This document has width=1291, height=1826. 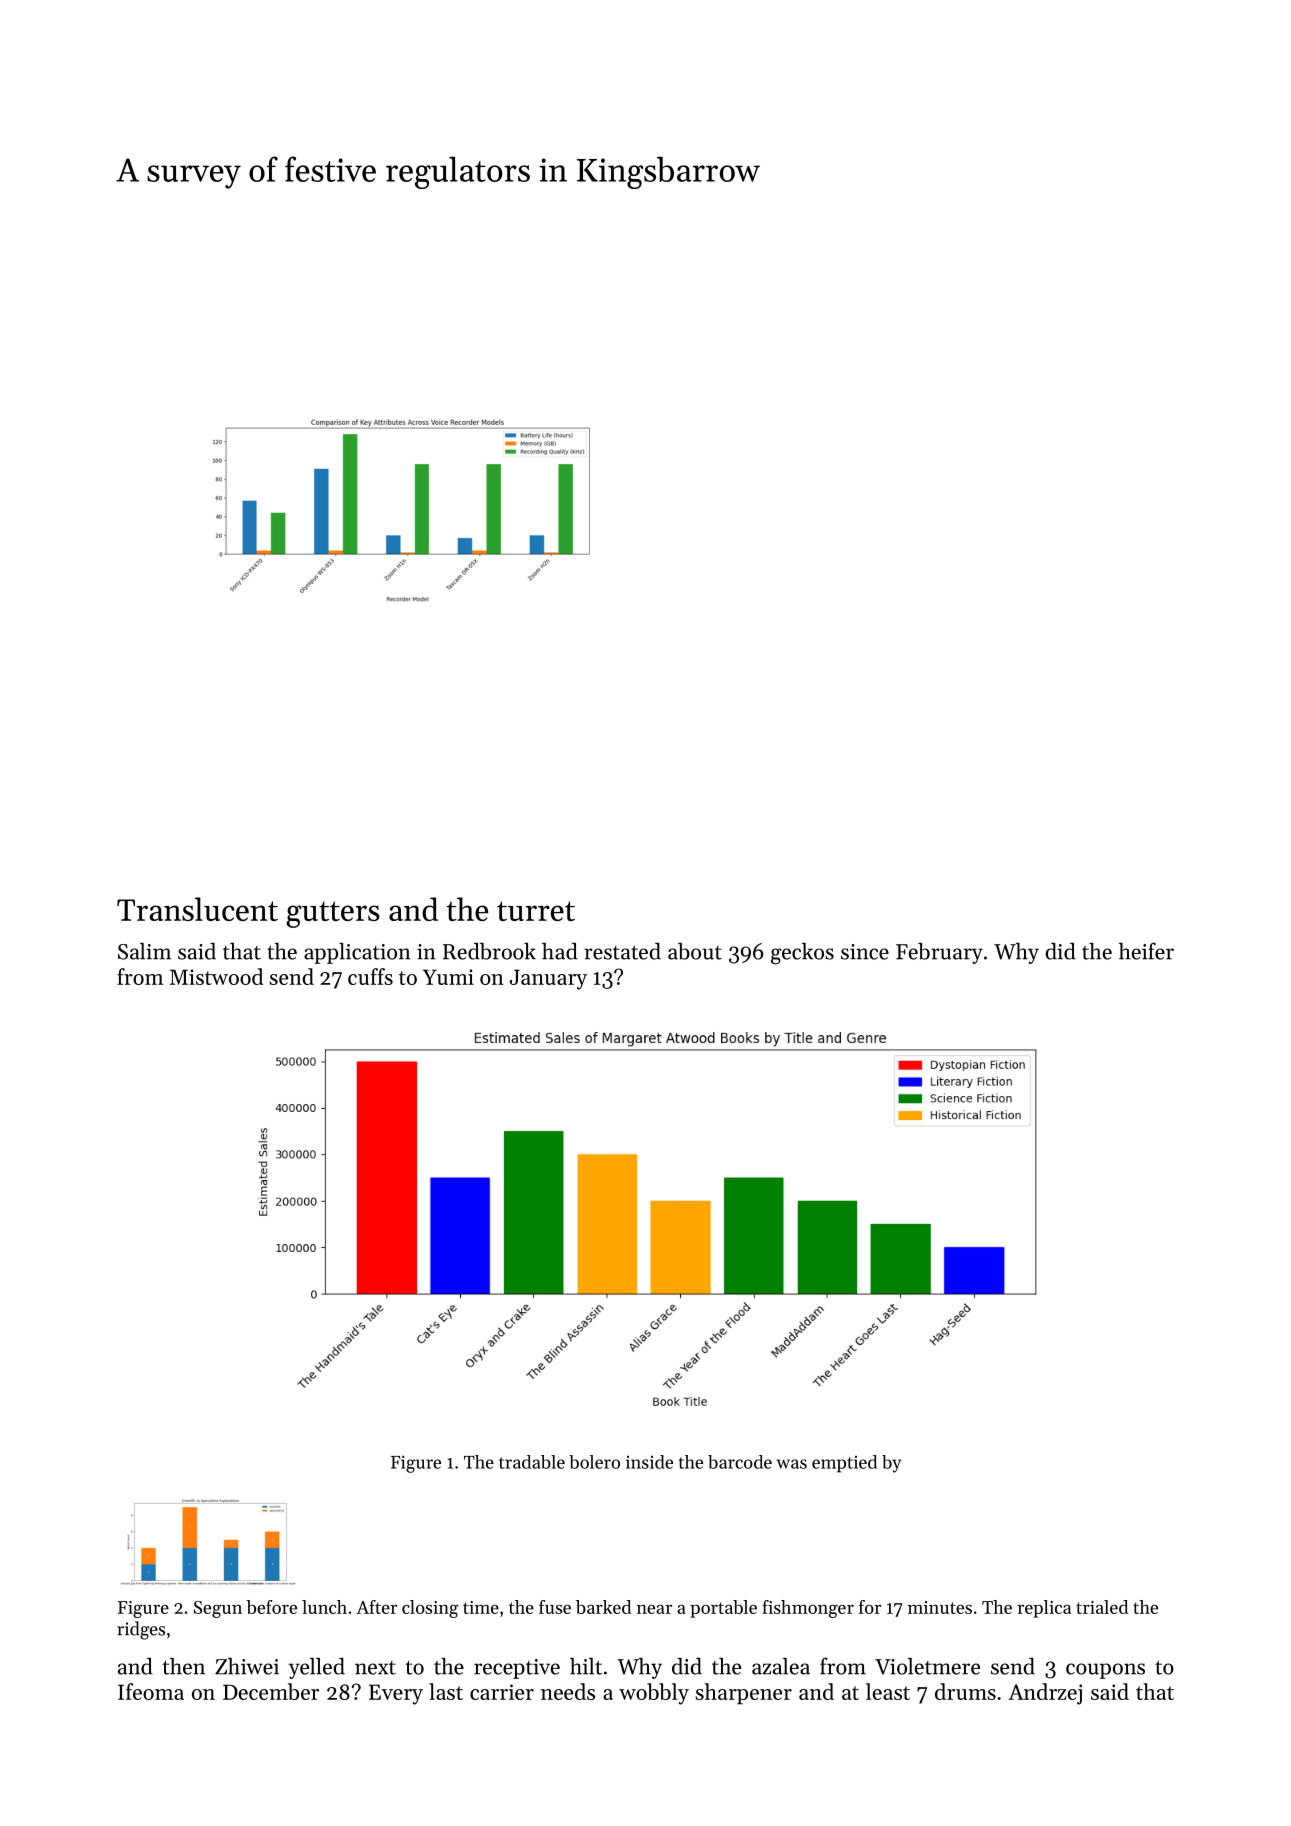 What do you see at coordinates (532, 1462) in the document?
I see `tradable` at bounding box center [532, 1462].
